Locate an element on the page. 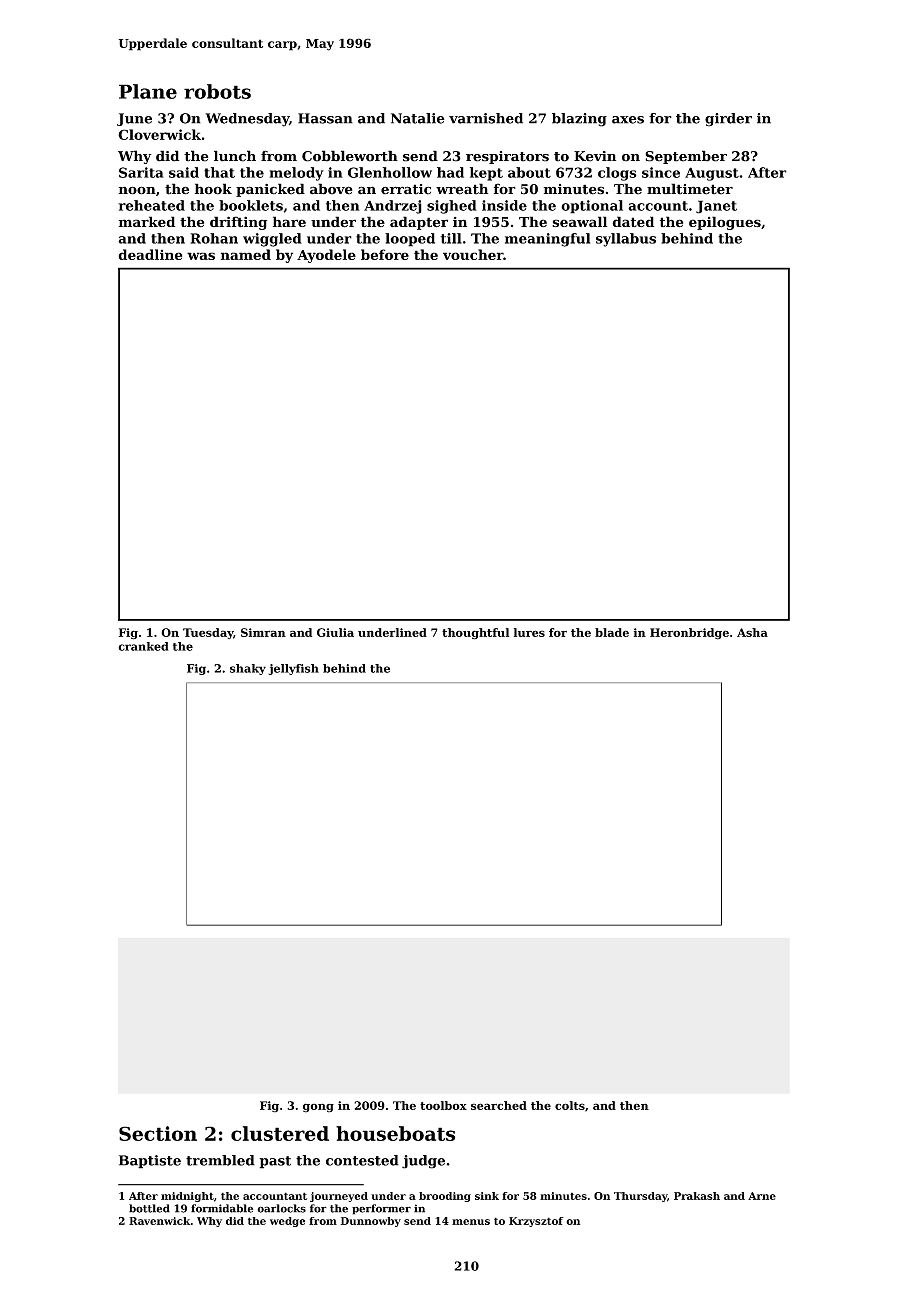 This page has width=908, height=1316. cranked is located at coordinates (143, 646).
